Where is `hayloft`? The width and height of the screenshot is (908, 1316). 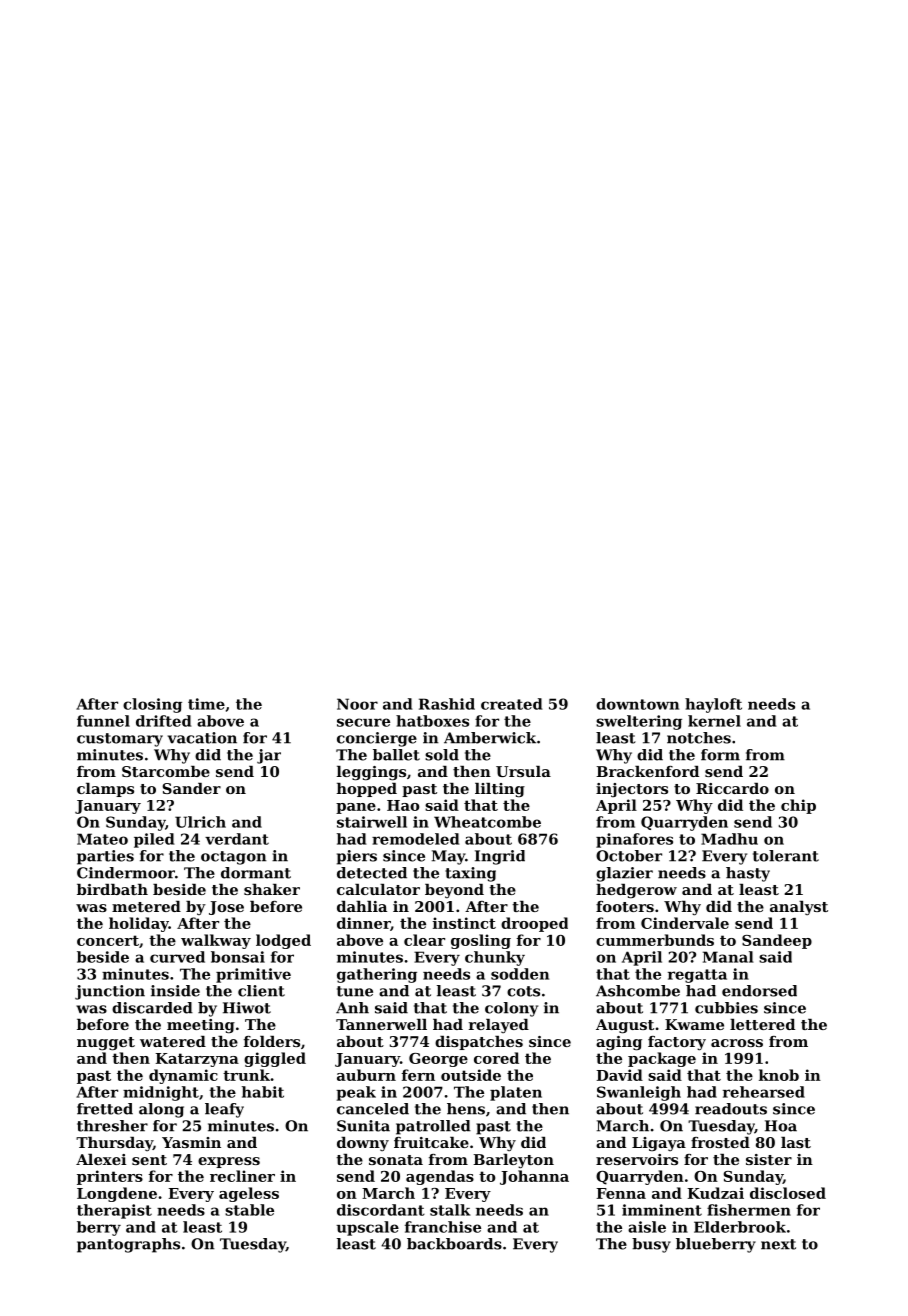
hayloft is located at coordinates (713, 705).
